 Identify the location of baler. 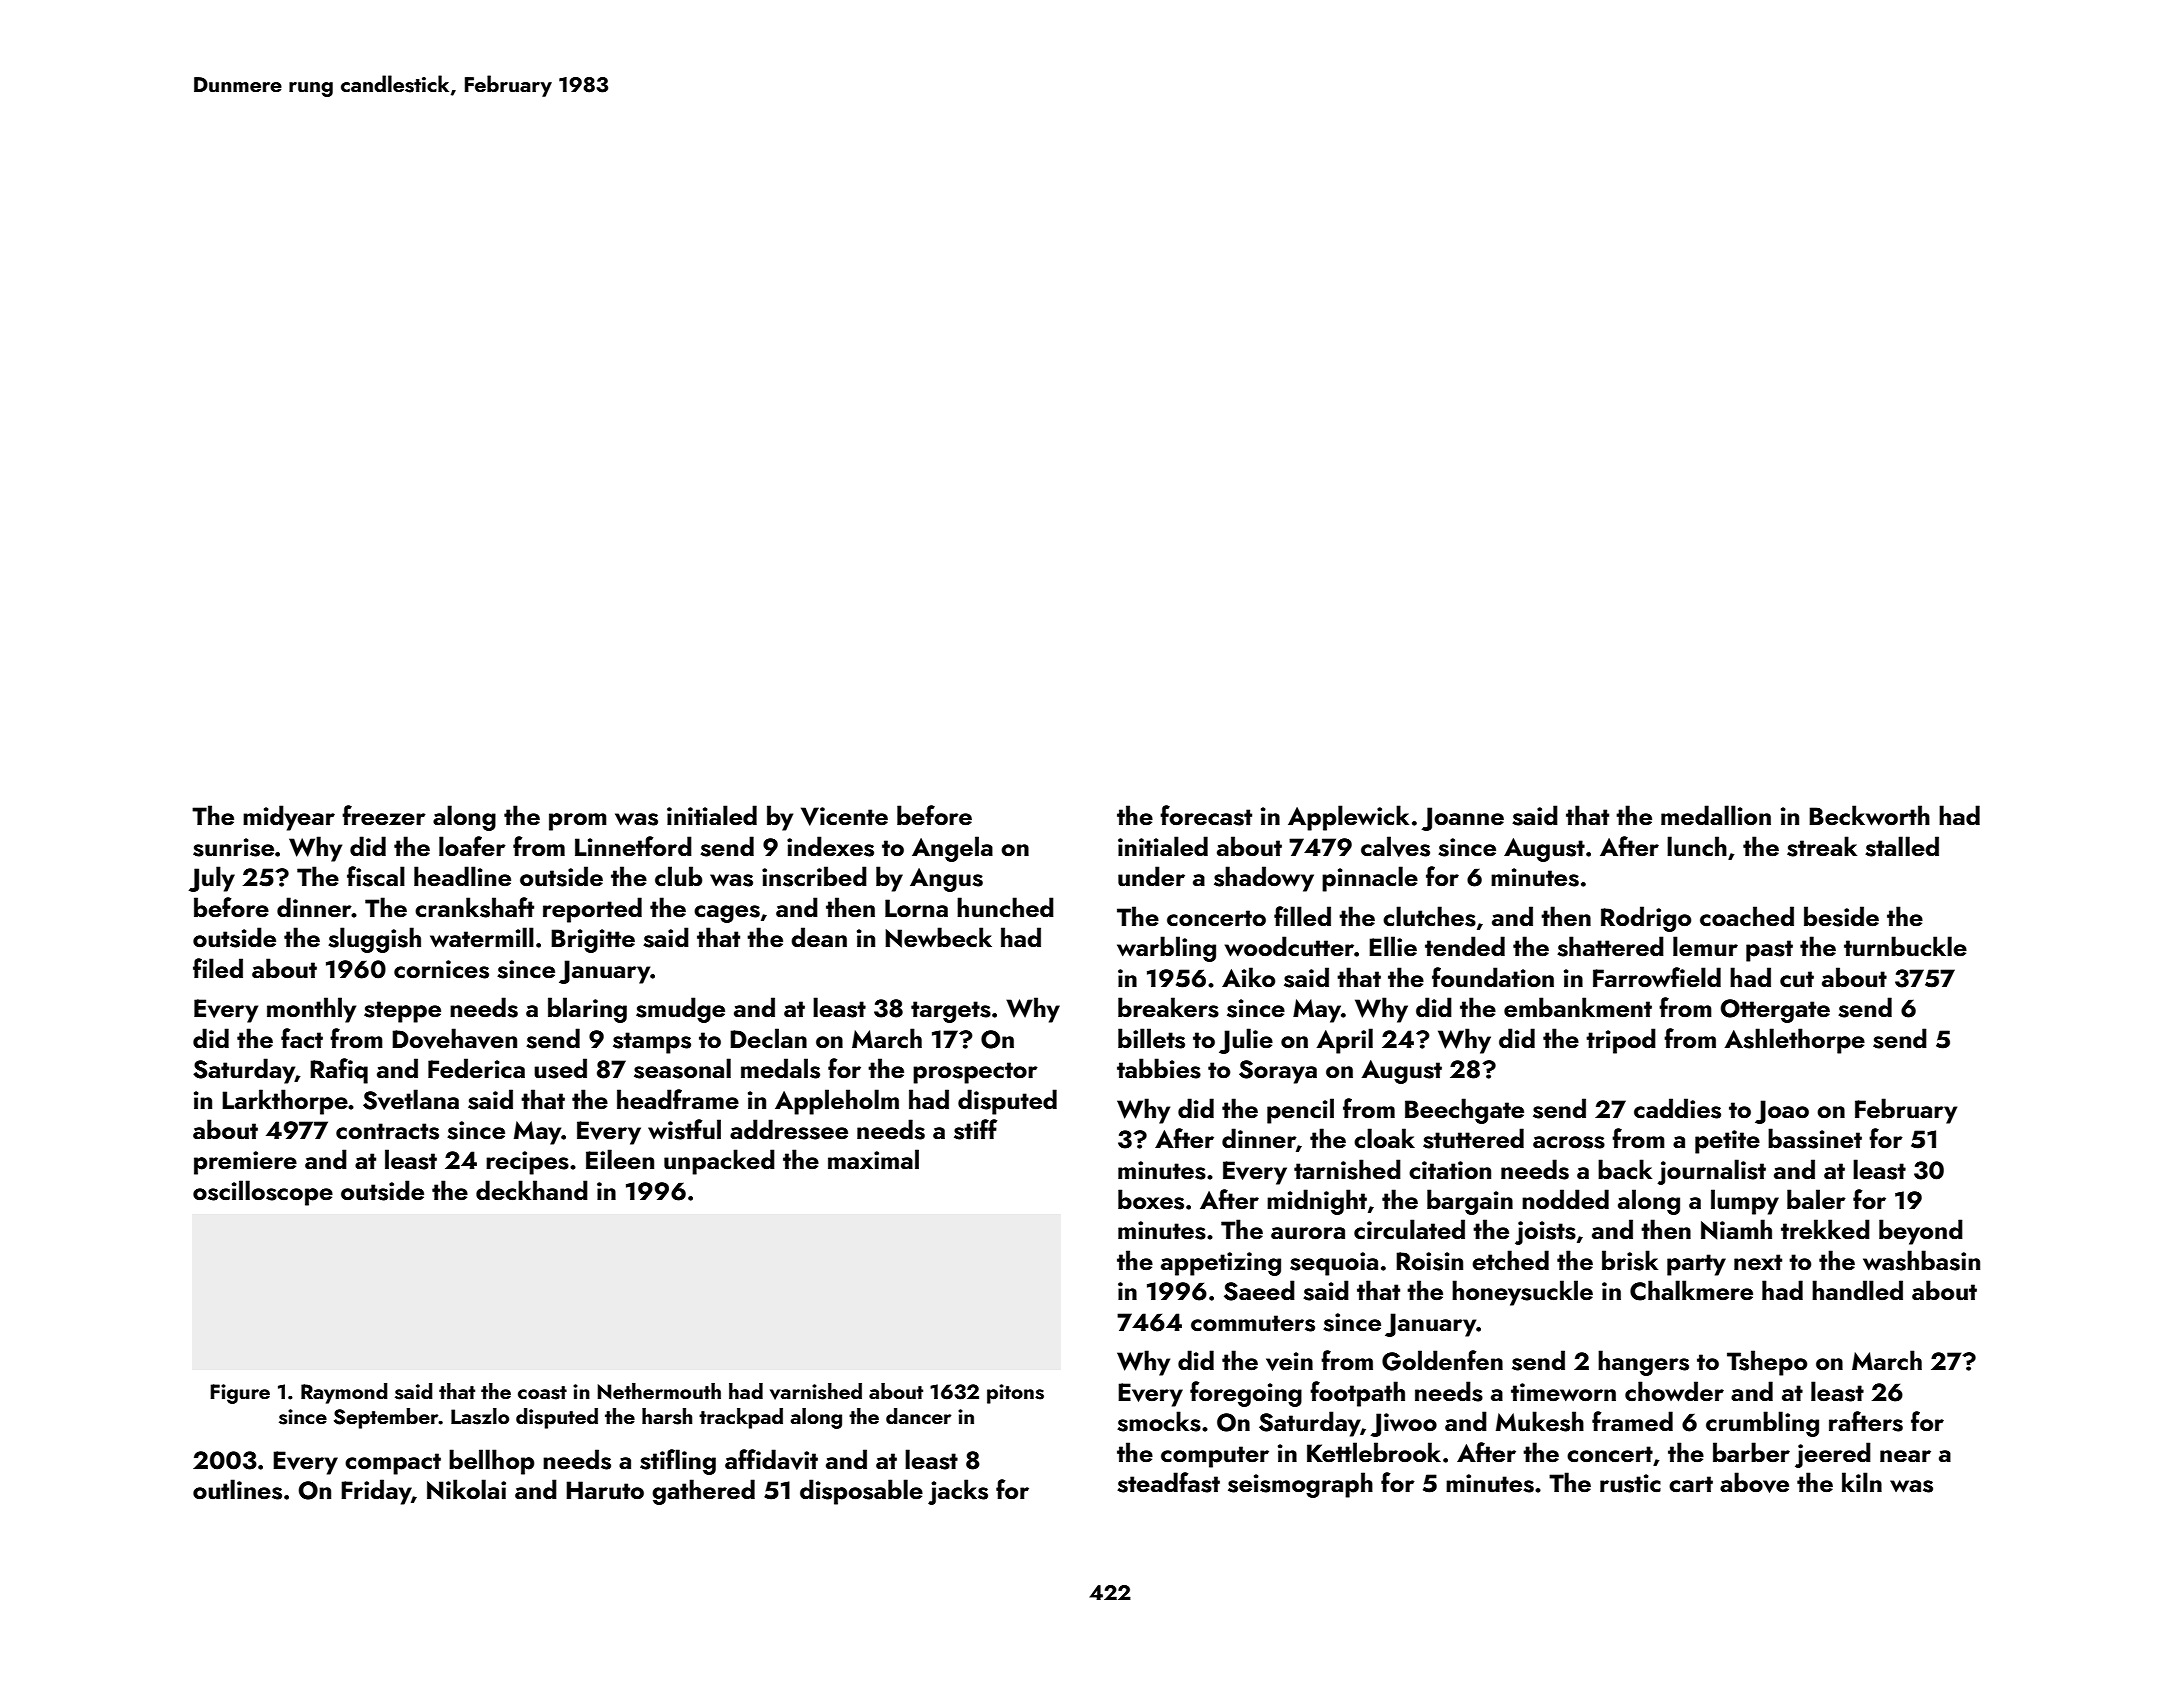
(1816, 1199).
